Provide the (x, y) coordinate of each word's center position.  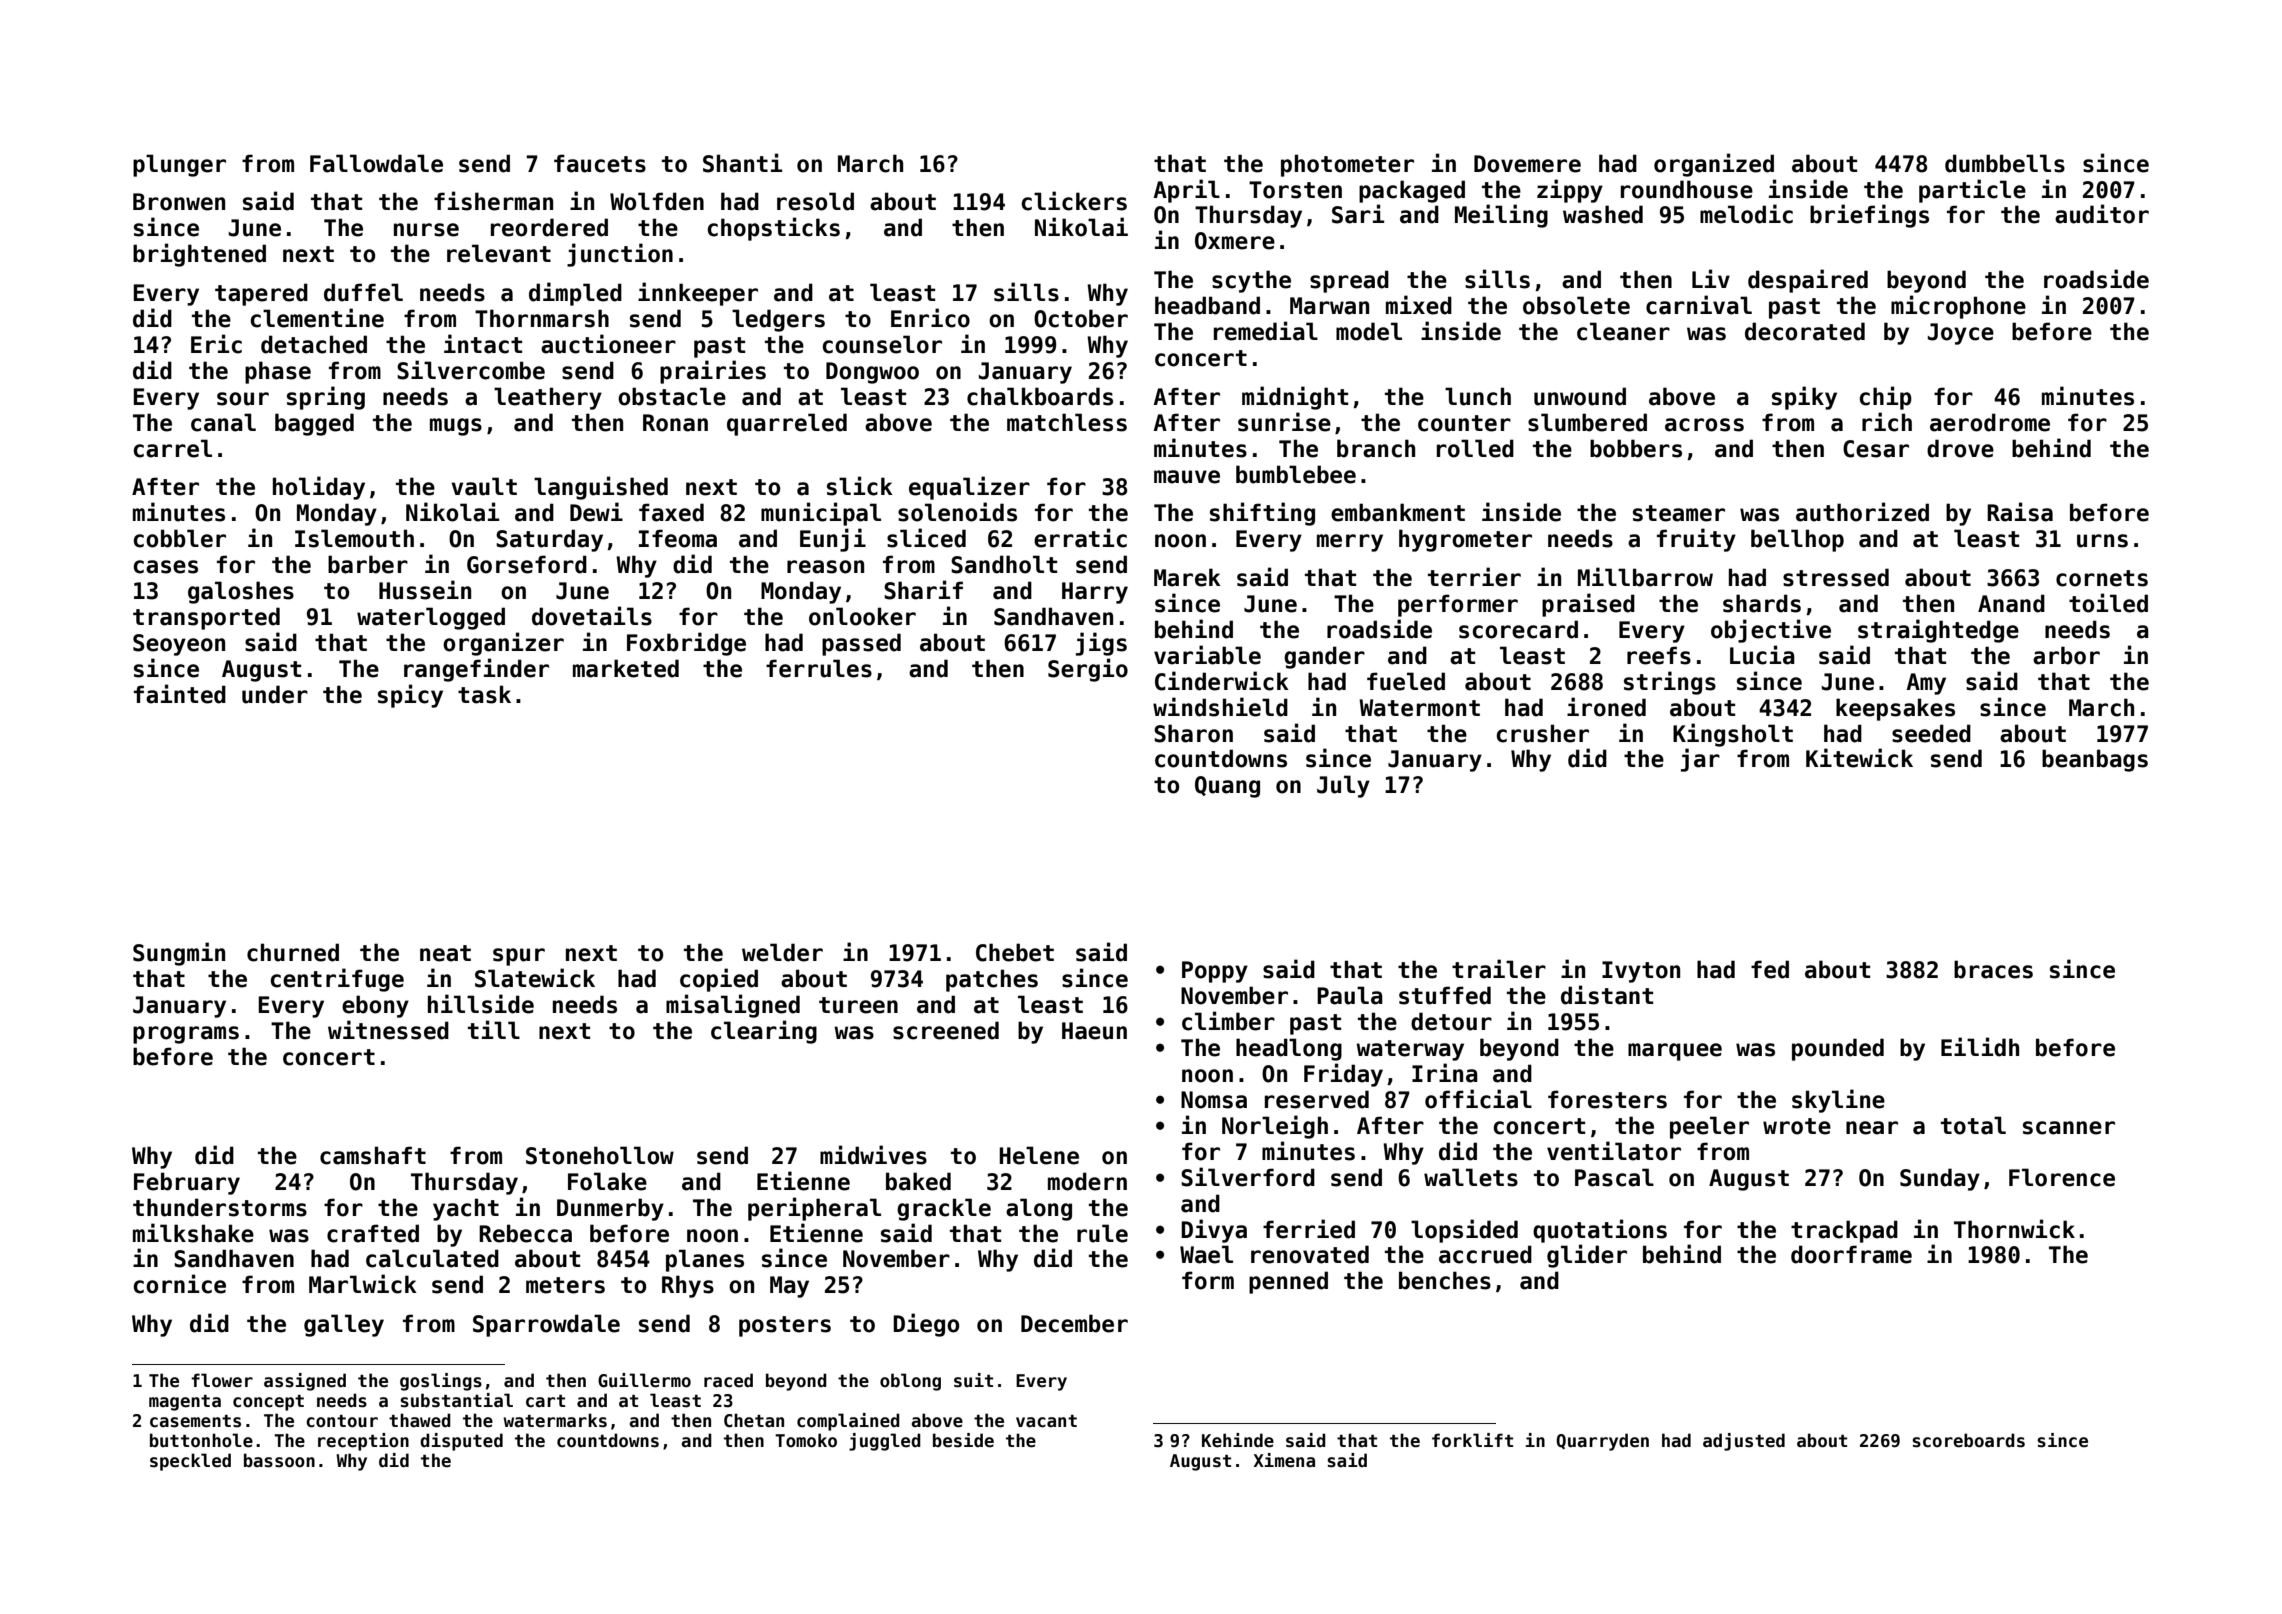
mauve (1187, 477)
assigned (305, 1382)
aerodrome (1990, 422)
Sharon (1193, 733)
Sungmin (179, 954)
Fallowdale (376, 163)
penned (1288, 1282)
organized (1714, 165)
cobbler (180, 538)
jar (1700, 760)
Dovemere (1527, 164)
